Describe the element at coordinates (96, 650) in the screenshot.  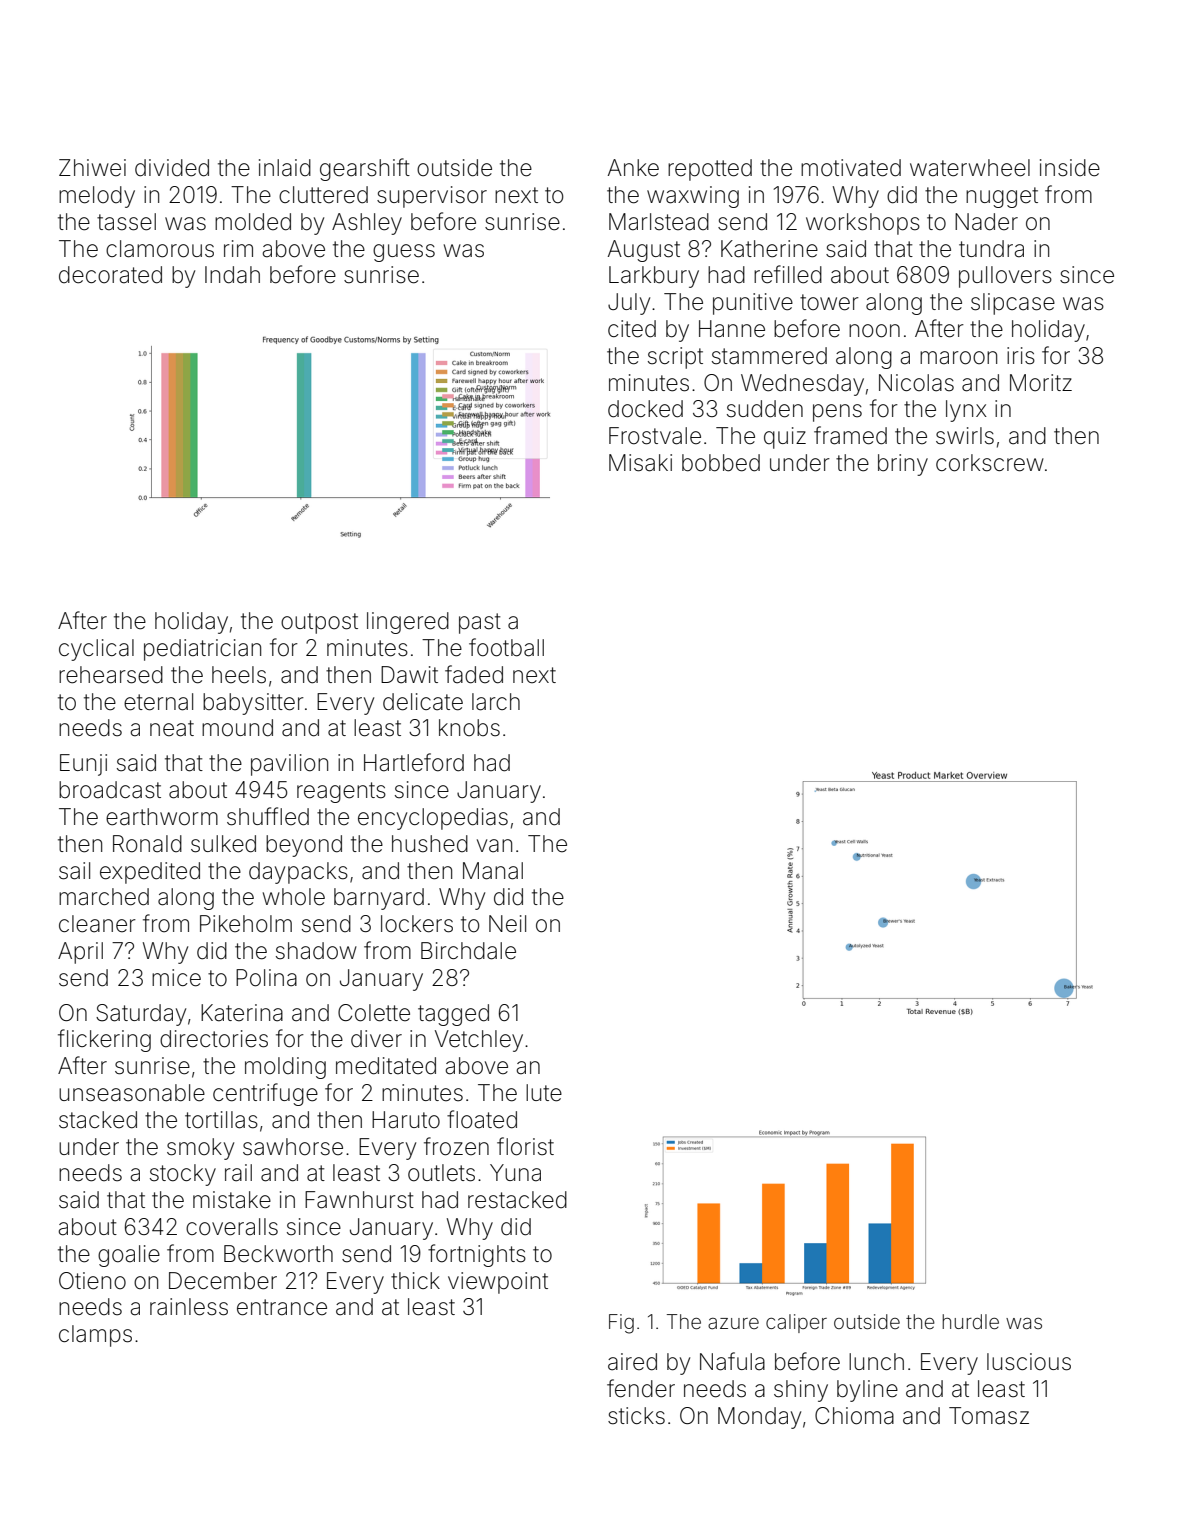
I see `cyclical` at that location.
